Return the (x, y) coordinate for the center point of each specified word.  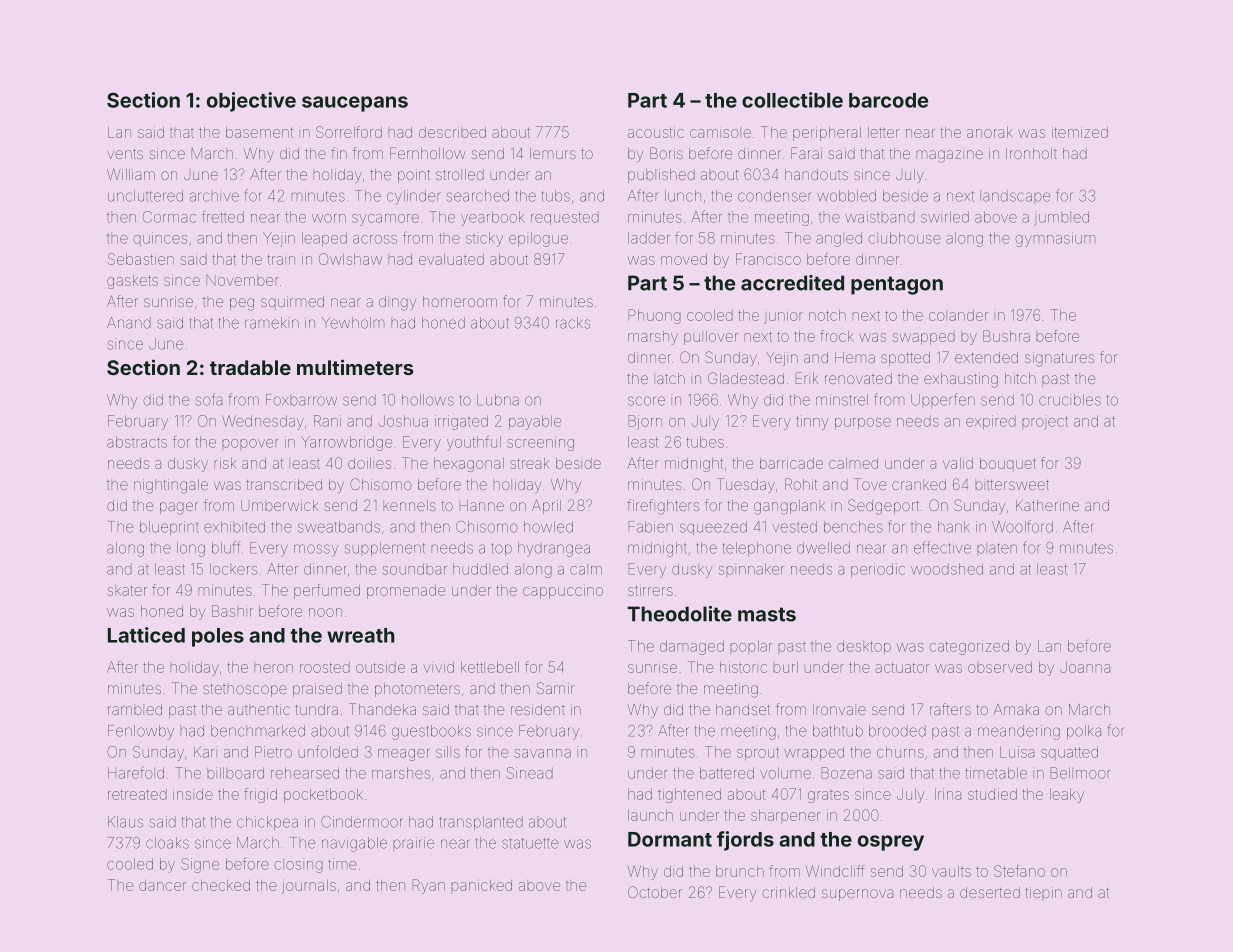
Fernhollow (427, 153)
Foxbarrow (301, 400)
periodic (878, 570)
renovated (858, 378)
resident (538, 709)
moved (684, 259)
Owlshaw (350, 259)
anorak (990, 132)
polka (1084, 732)
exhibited (234, 527)
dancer (162, 885)
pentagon (897, 285)
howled (548, 527)
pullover (711, 338)
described (452, 132)
